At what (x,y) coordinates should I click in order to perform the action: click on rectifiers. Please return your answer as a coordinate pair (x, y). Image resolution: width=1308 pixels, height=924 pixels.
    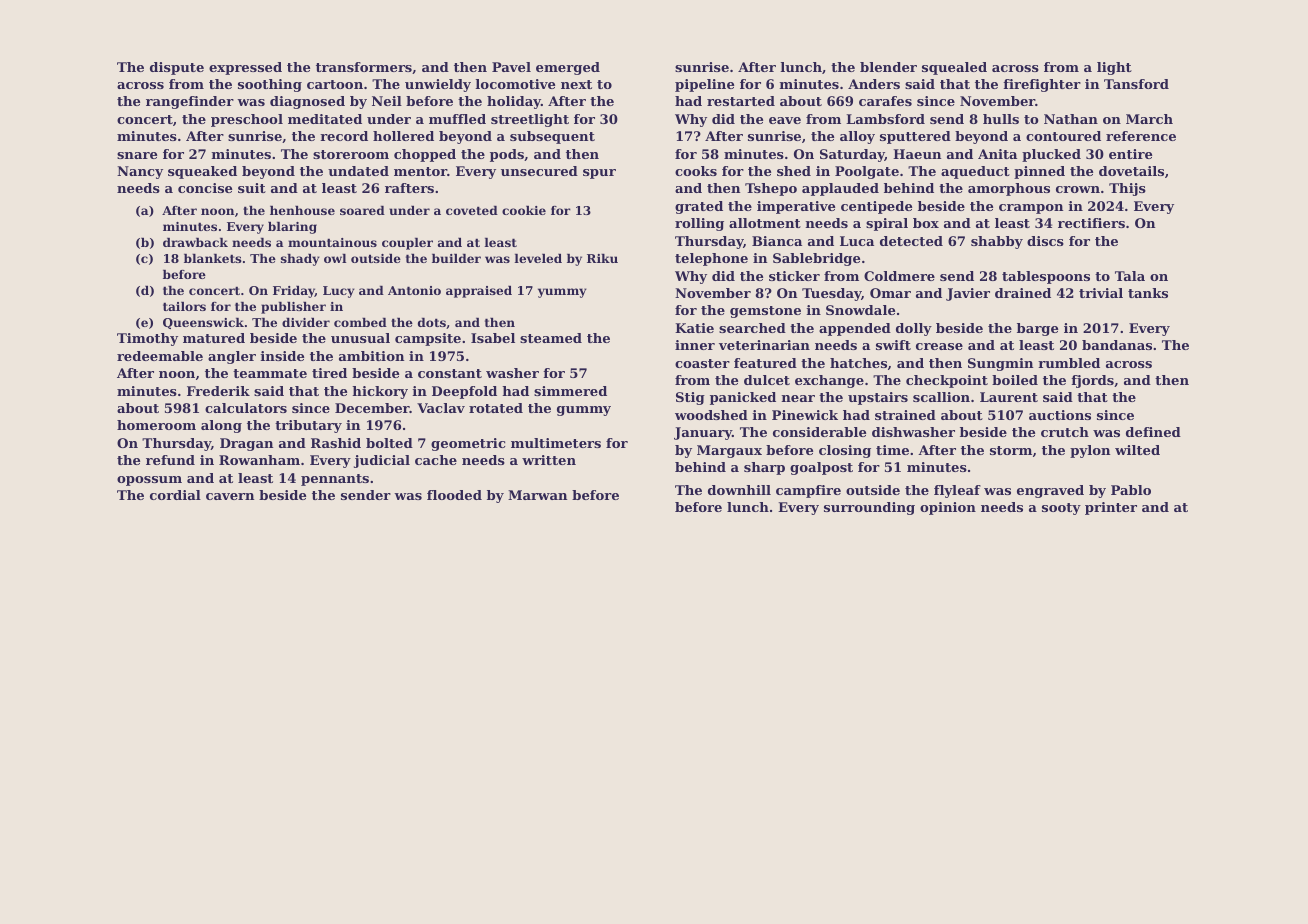
    Looking at the image, I should click on (1091, 223).
